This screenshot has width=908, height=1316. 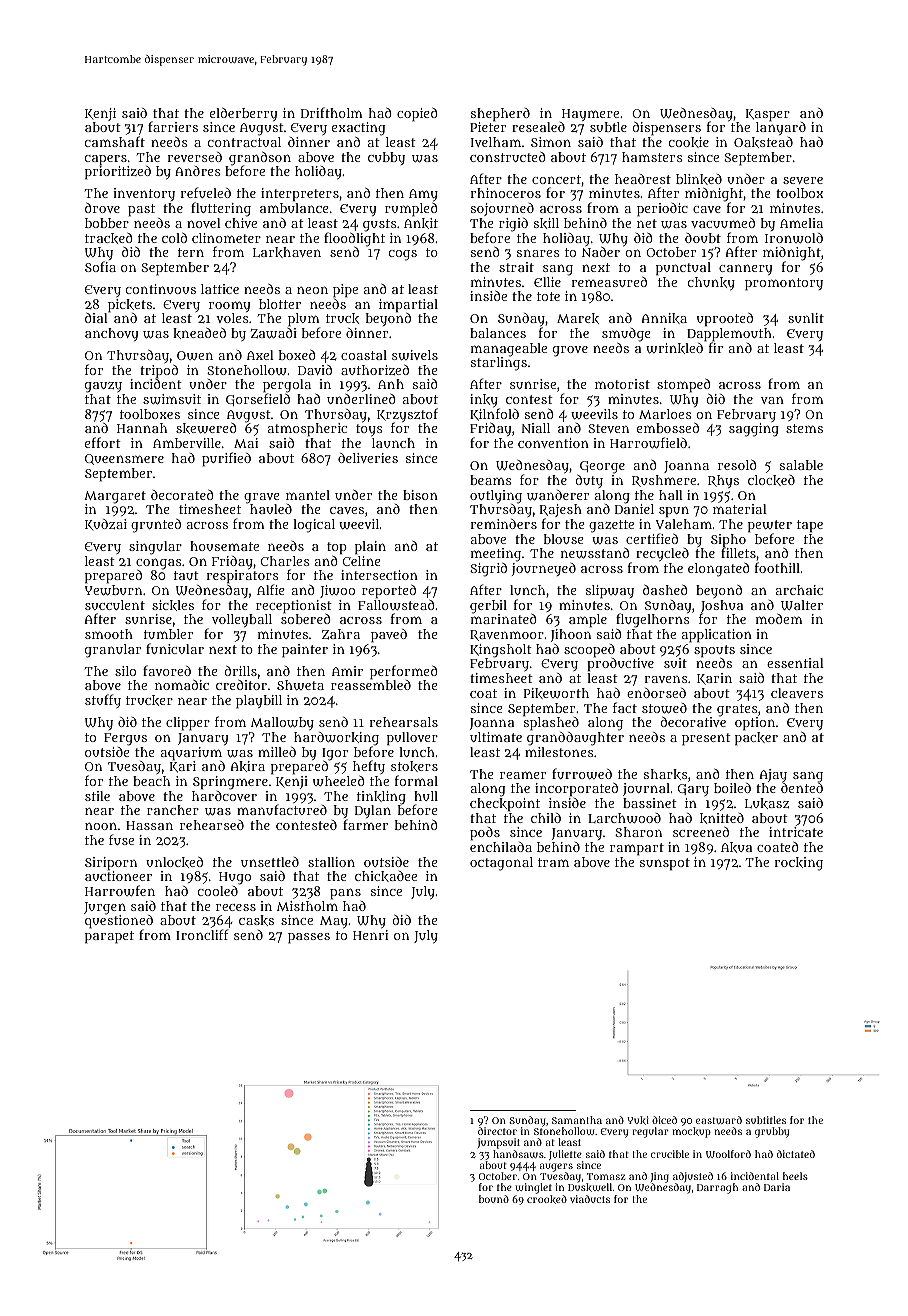 What do you see at coordinates (666, 679) in the screenshot?
I see `ravens` at bounding box center [666, 679].
